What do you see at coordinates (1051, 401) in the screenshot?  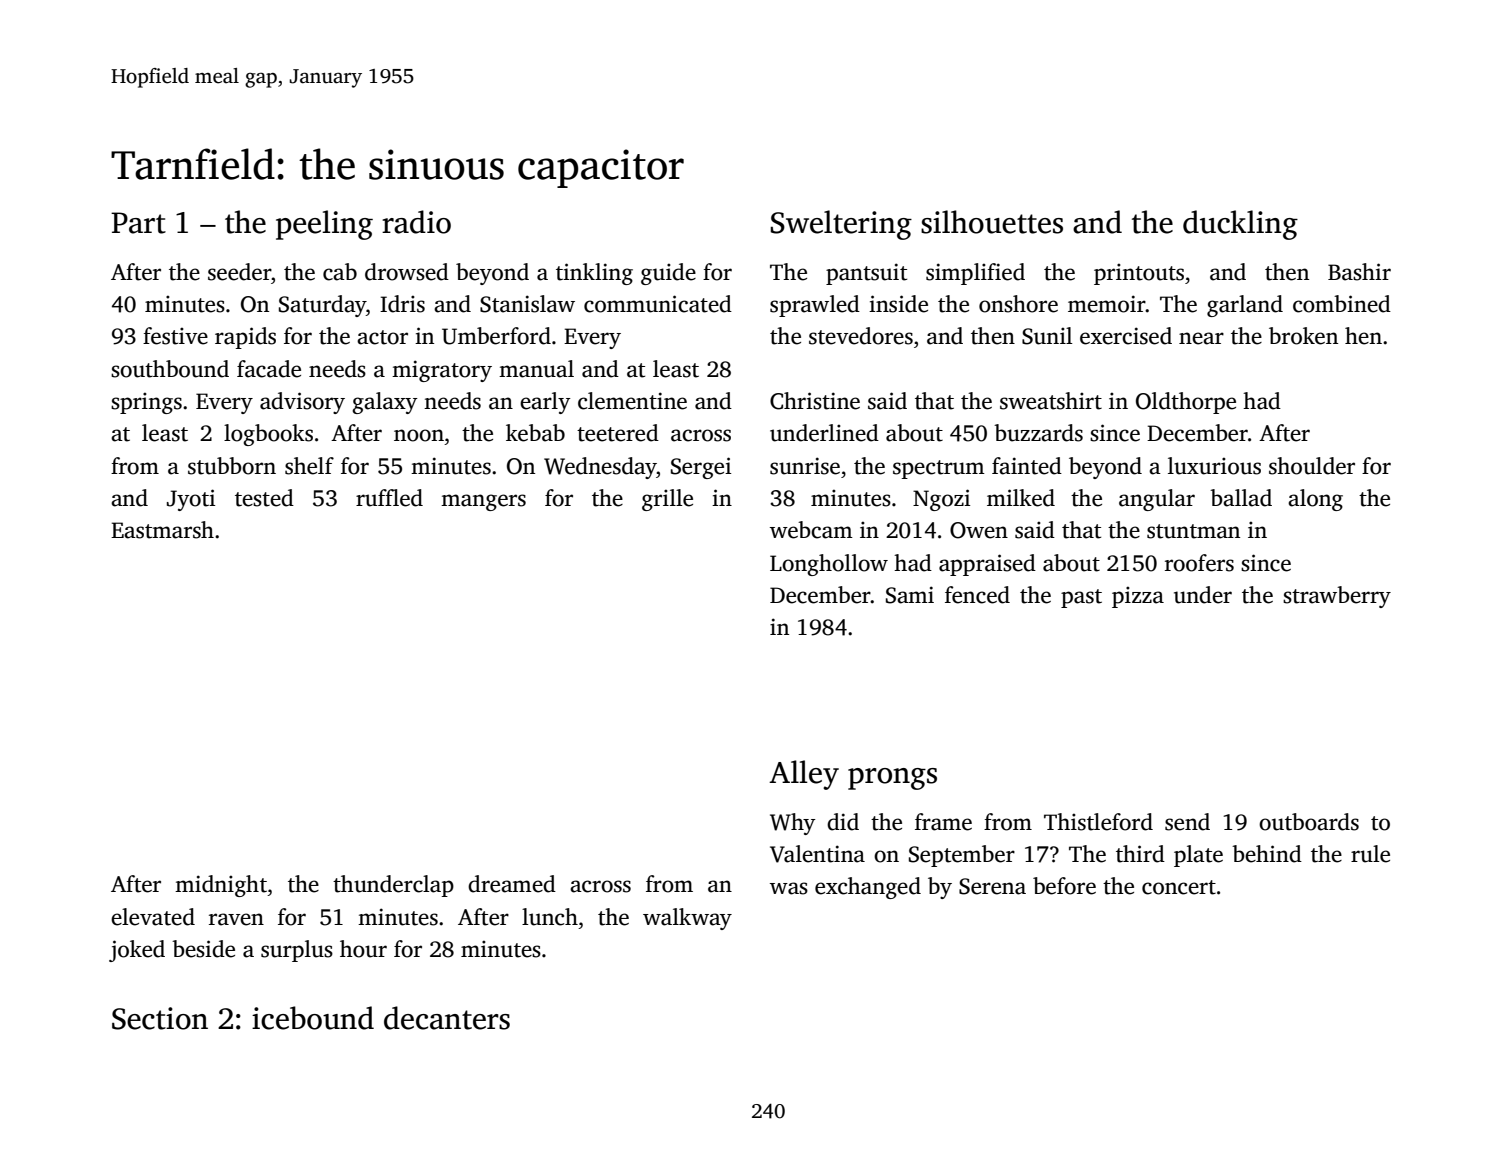 I see `sweatshirt` at bounding box center [1051, 401].
